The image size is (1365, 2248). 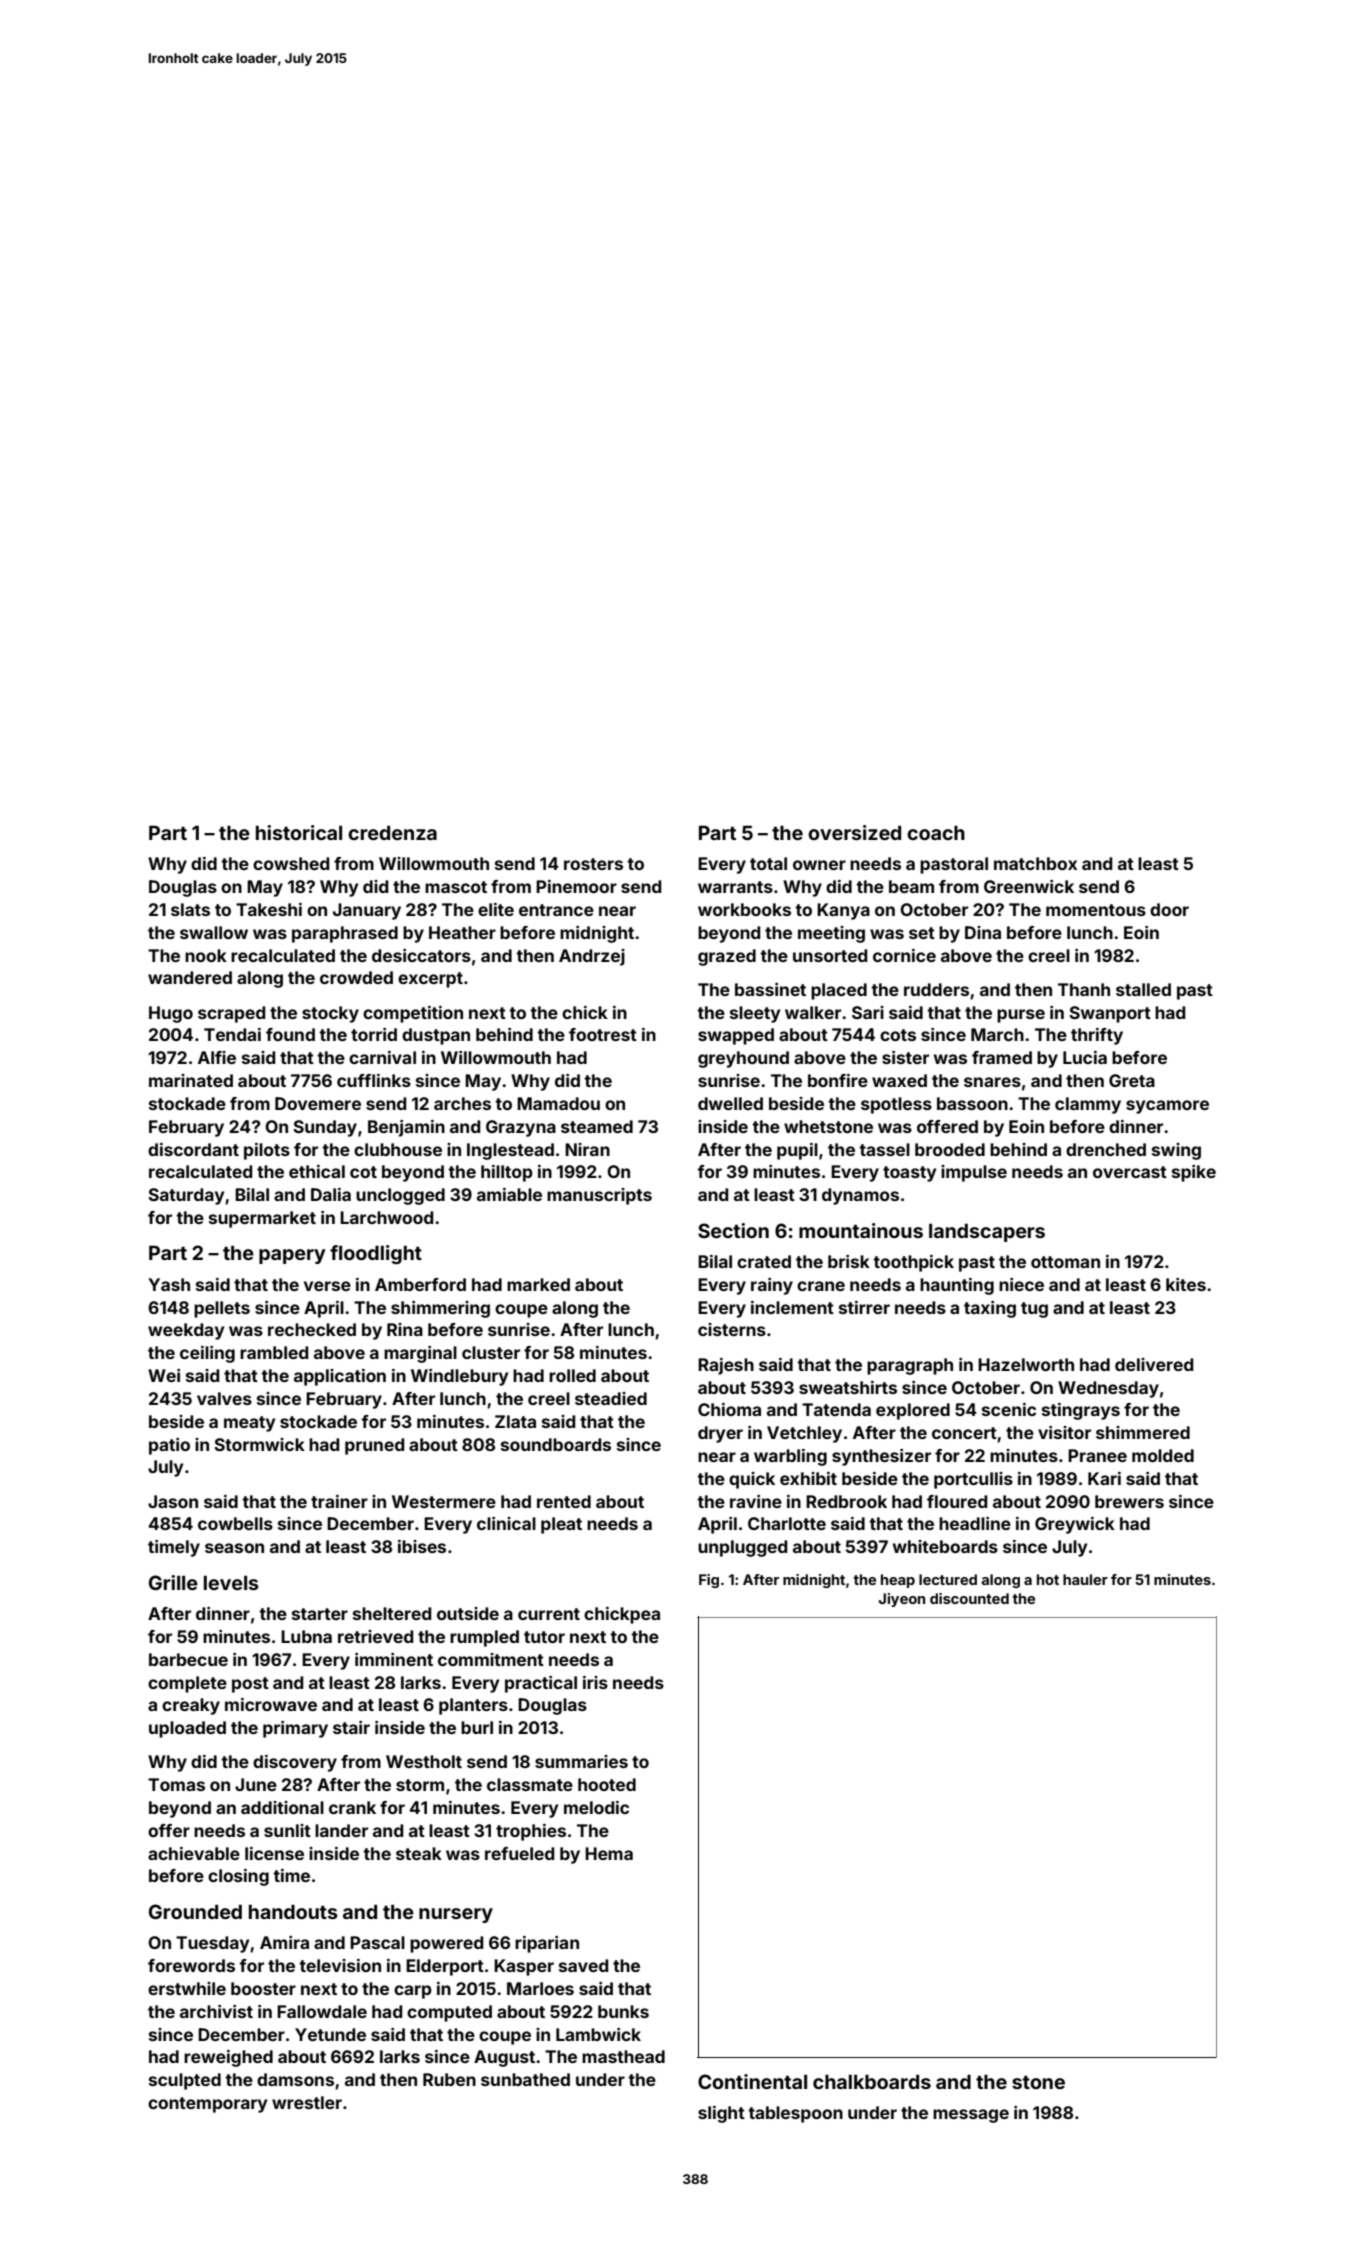 What do you see at coordinates (971, 2116) in the image?
I see `message` at bounding box center [971, 2116].
